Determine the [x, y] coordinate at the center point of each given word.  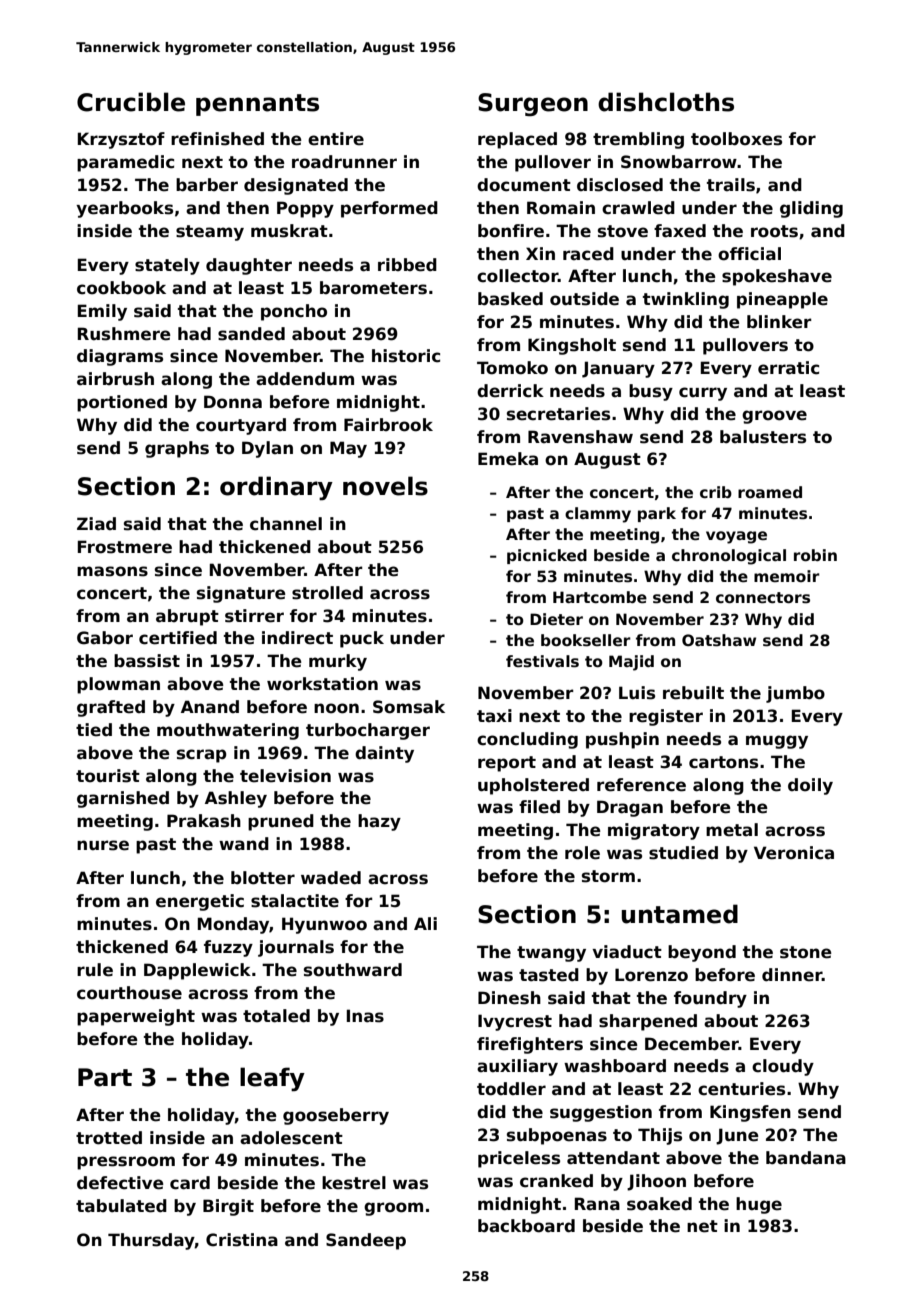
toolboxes [736, 139]
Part [105, 1077]
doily [810, 786]
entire [336, 139]
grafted [111, 708]
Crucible [131, 102]
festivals [542, 661]
